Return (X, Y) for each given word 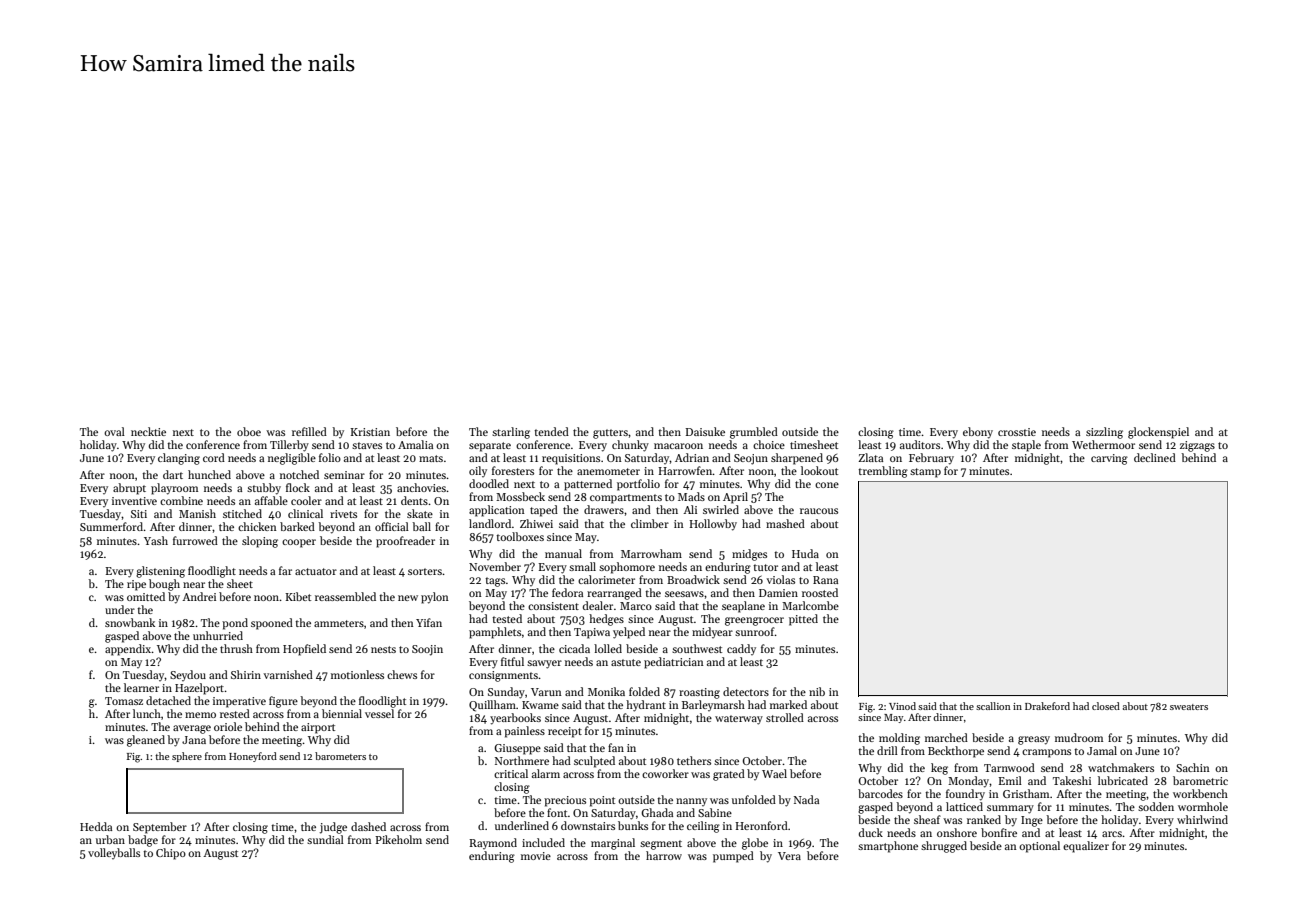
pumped (733, 857)
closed (1106, 706)
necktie (148, 431)
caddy (741, 649)
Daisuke (705, 431)
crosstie (1017, 432)
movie (536, 856)
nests (383, 649)
